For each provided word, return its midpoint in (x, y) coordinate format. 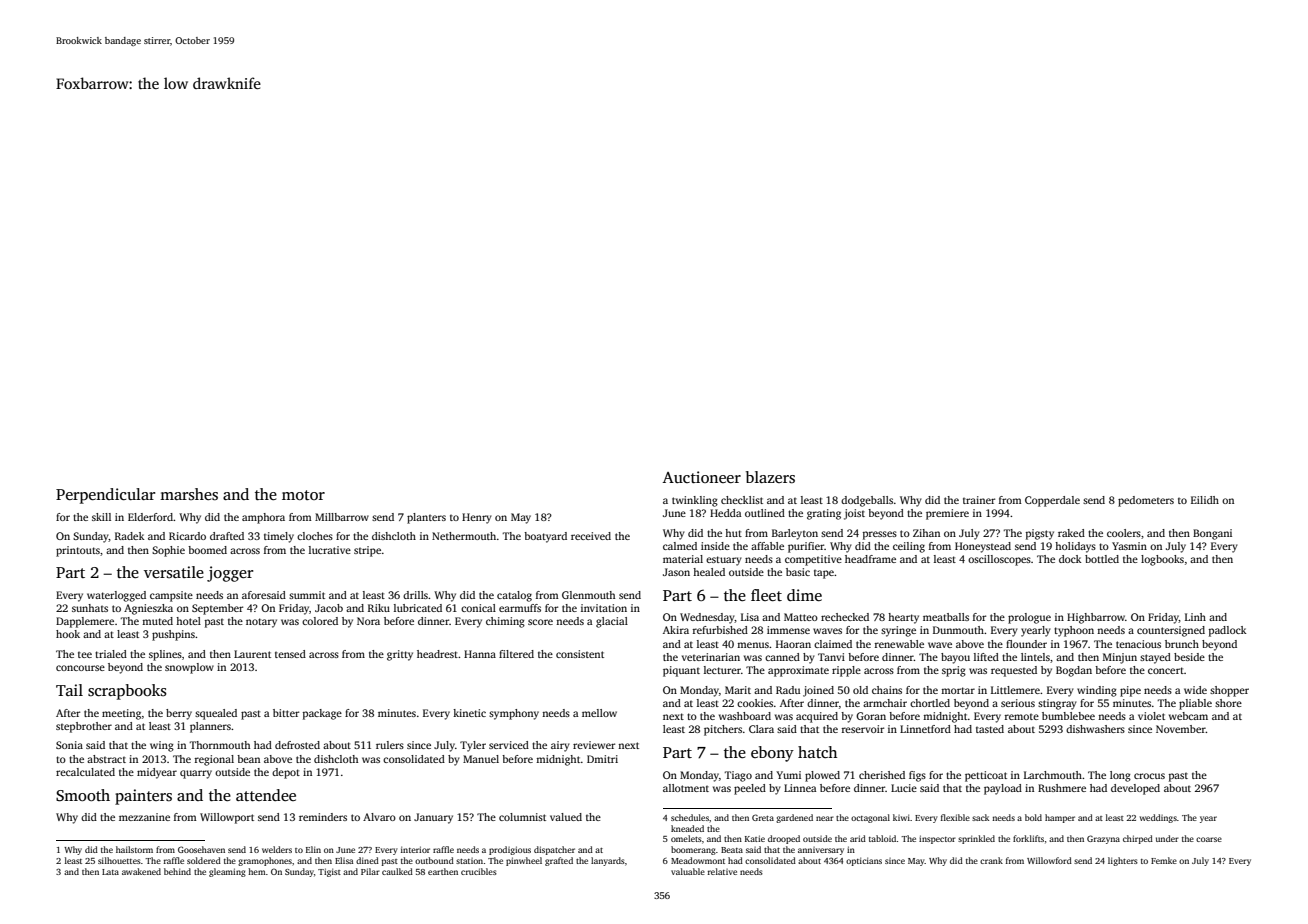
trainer (979, 500)
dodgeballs (867, 501)
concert (1166, 670)
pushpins (173, 635)
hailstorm (134, 849)
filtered (516, 654)
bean (248, 759)
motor (303, 495)
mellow (599, 713)
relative (722, 871)
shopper (1229, 691)
